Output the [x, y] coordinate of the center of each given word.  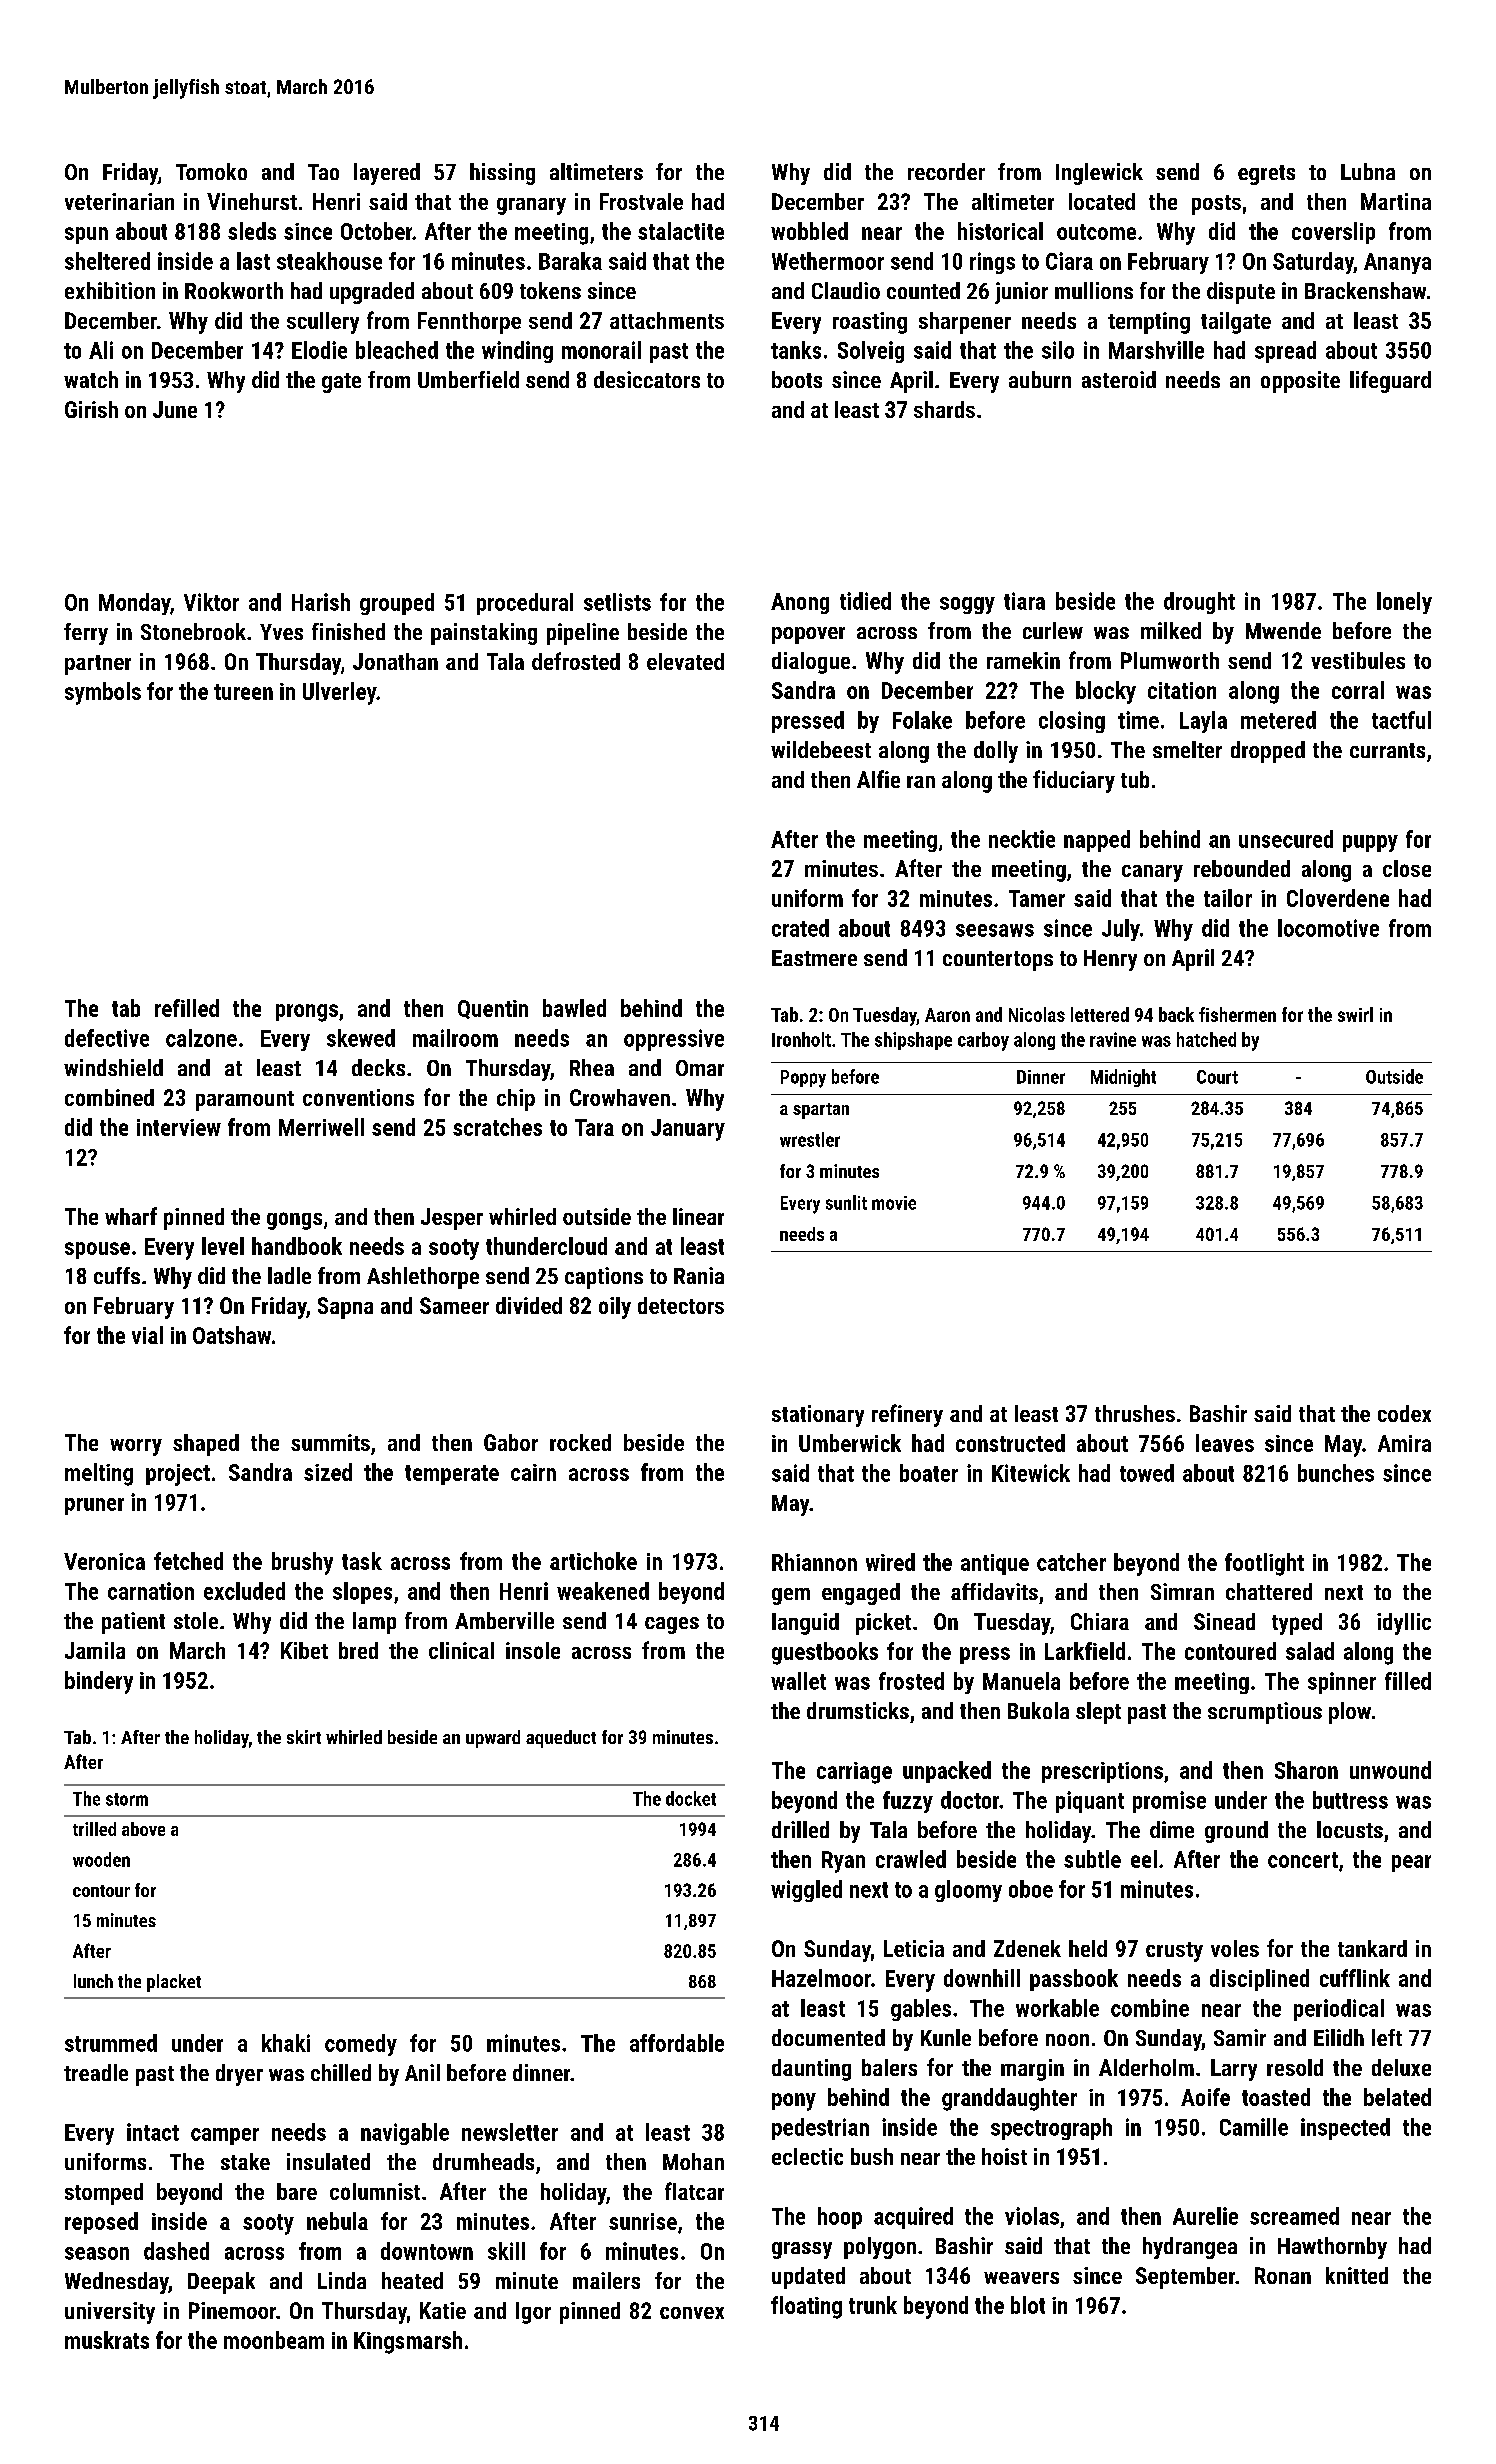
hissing [502, 174]
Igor [533, 2313]
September [1185, 2278]
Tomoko [211, 171]
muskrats [107, 2340]
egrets [1266, 175]
